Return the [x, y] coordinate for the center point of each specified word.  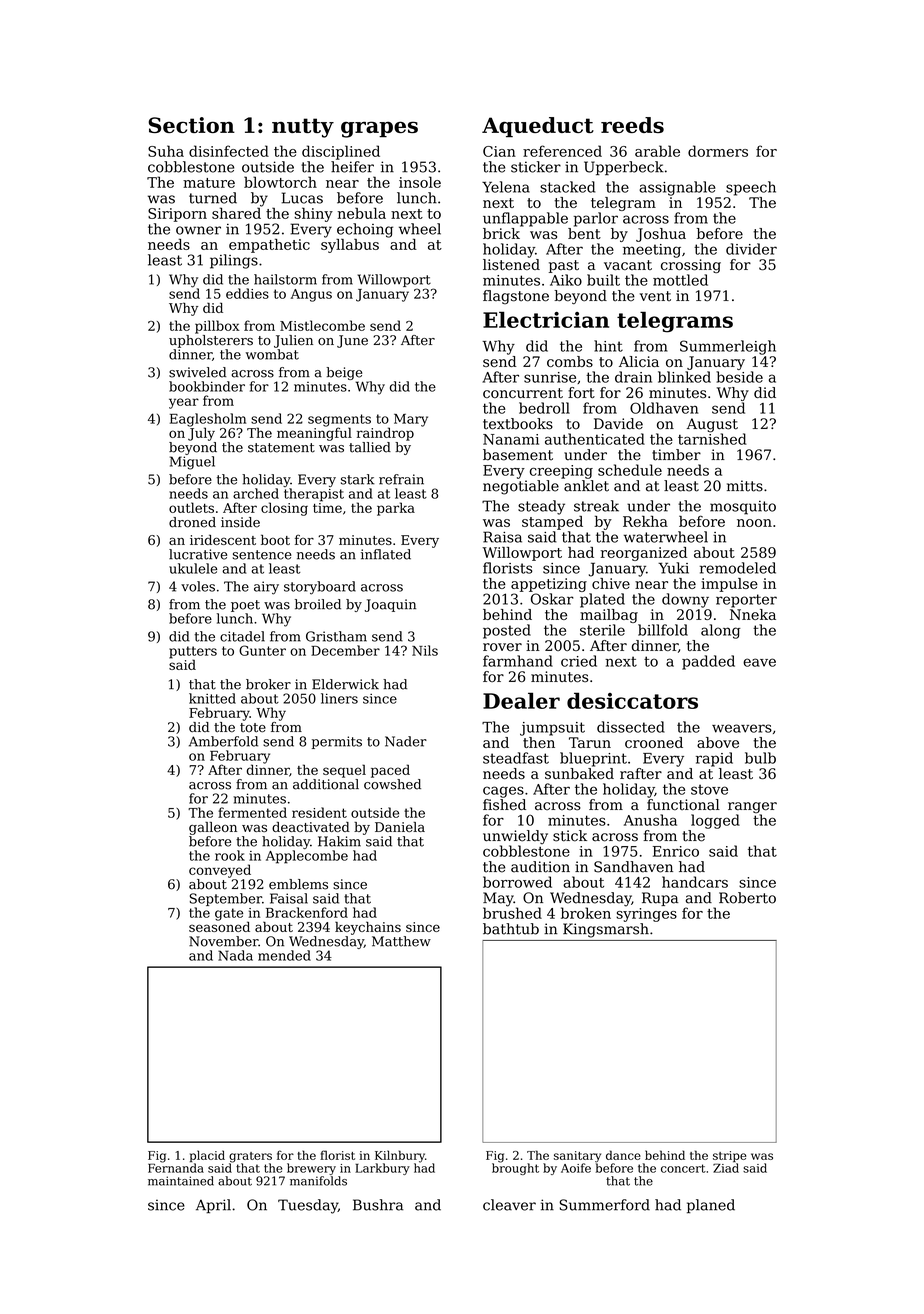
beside [739, 377]
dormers [718, 151]
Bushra [378, 1205]
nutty [303, 128]
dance [623, 1155]
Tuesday [308, 1206]
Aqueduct [538, 127]
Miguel [192, 463]
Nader [406, 741]
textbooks [518, 424]
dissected [631, 727]
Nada [235, 955]
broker [268, 684]
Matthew [401, 941]
